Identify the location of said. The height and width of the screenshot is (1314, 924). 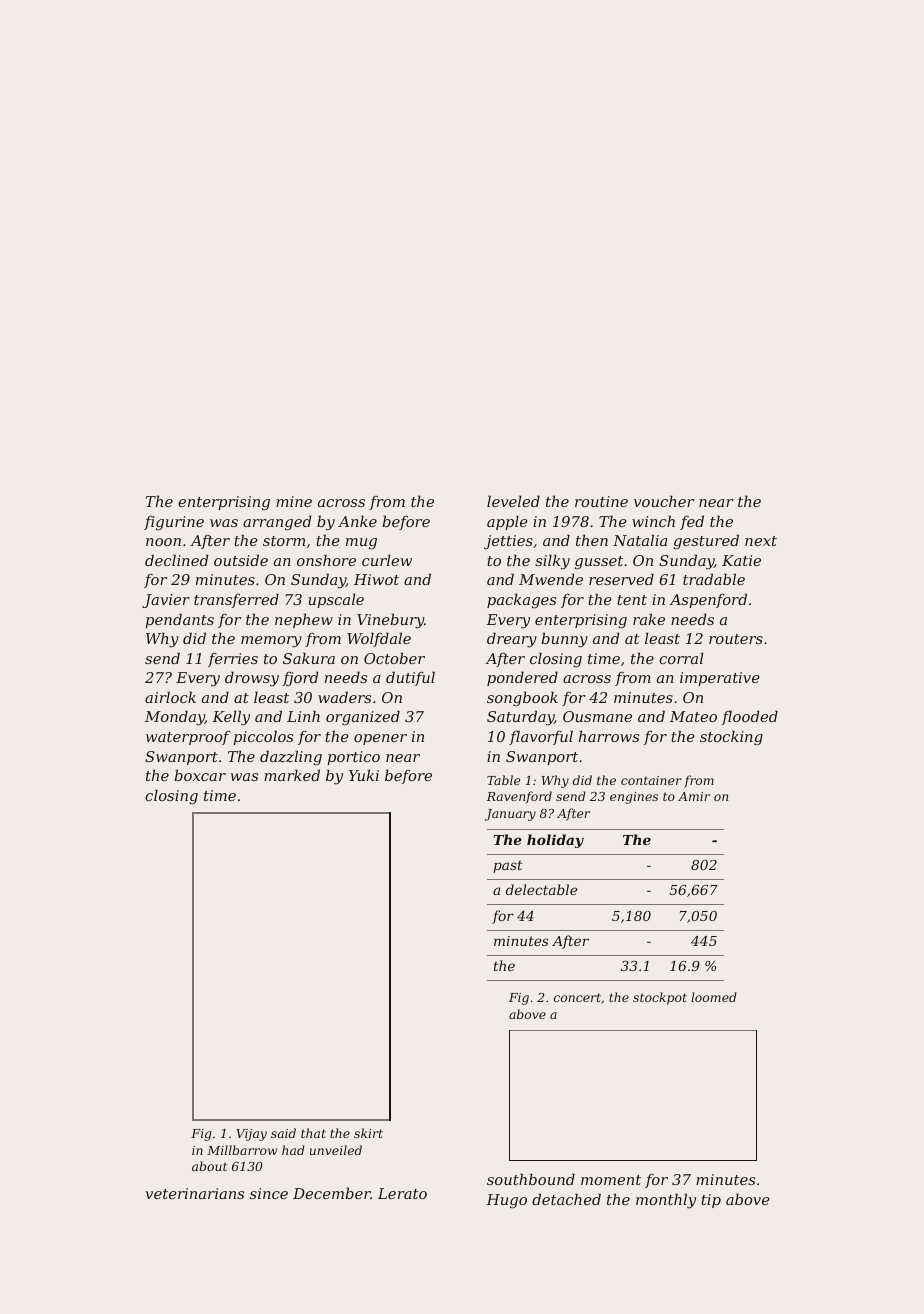
(283, 1133).
